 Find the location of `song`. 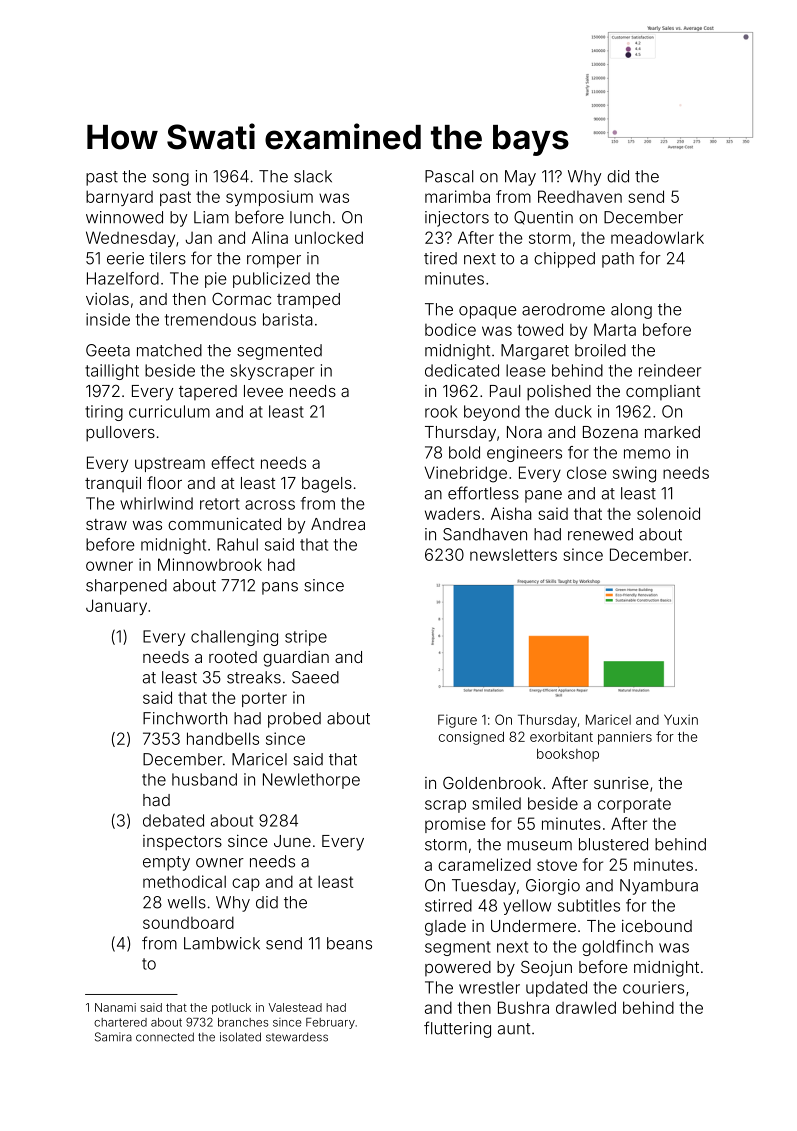

song is located at coordinates (171, 179).
